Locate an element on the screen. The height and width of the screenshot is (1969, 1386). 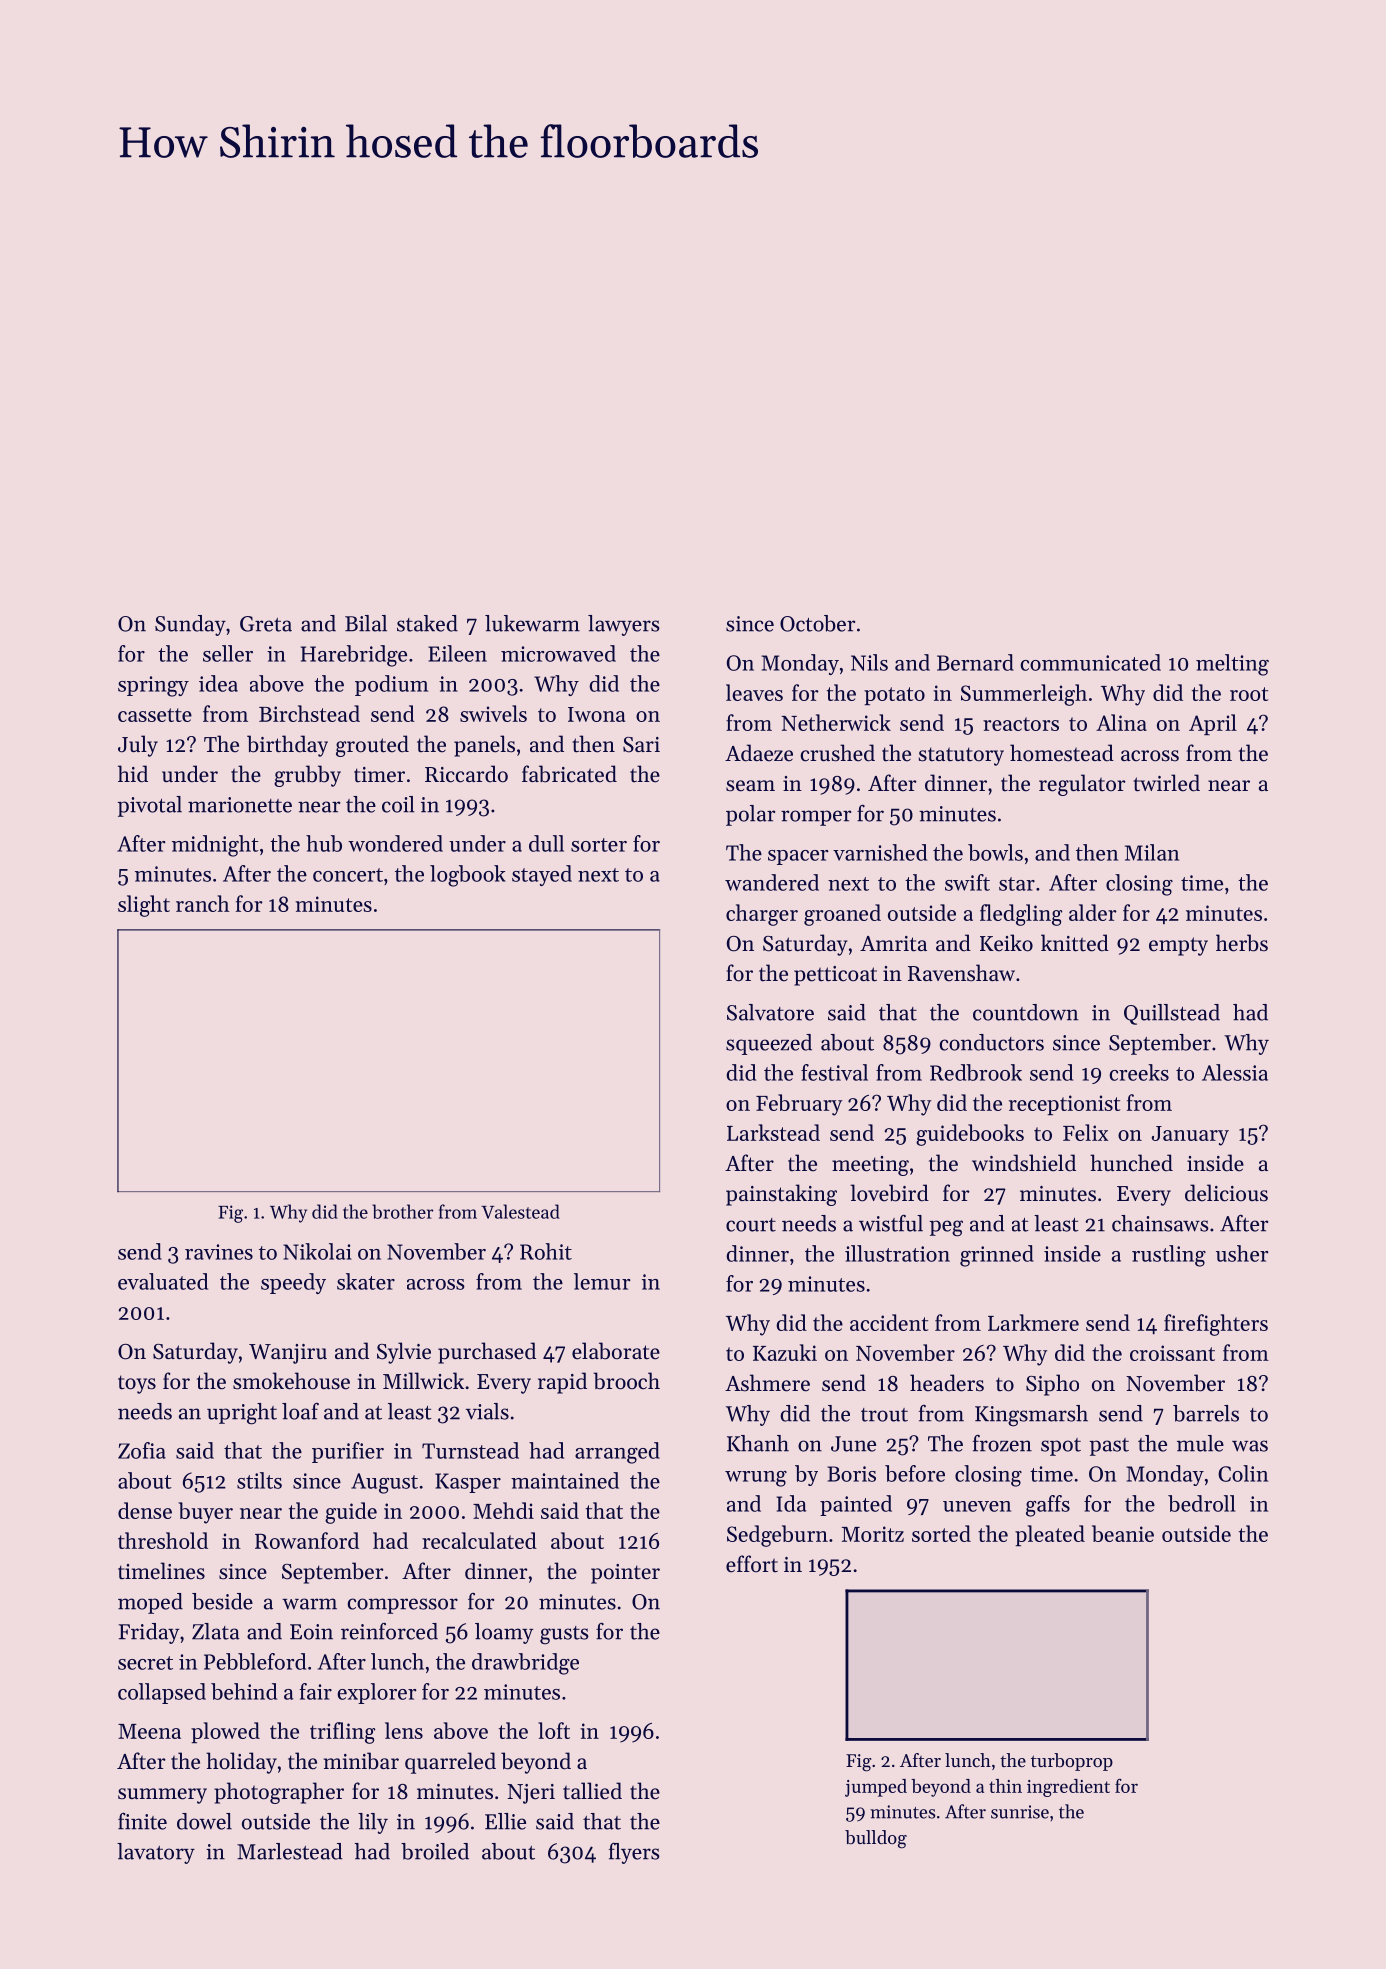
tallied is located at coordinates (592, 1791).
